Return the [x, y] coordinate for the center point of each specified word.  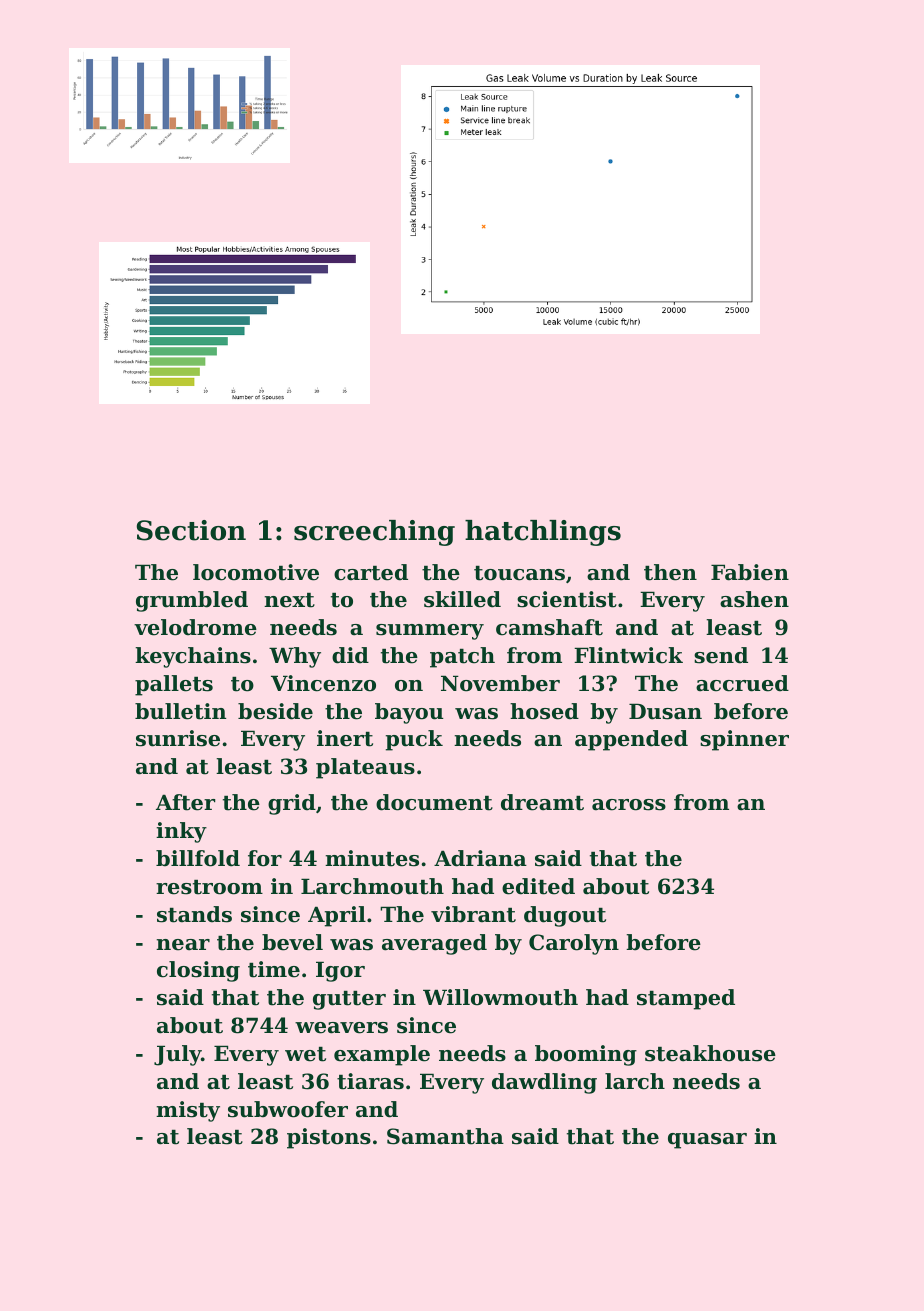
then [670, 572]
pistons [329, 1138]
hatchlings [543, 533]
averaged [434, 944]
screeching [374, 533]
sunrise [178, 738]
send [721, 655]
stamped [686, 999]
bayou [409, 713]
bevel [292, 942]
